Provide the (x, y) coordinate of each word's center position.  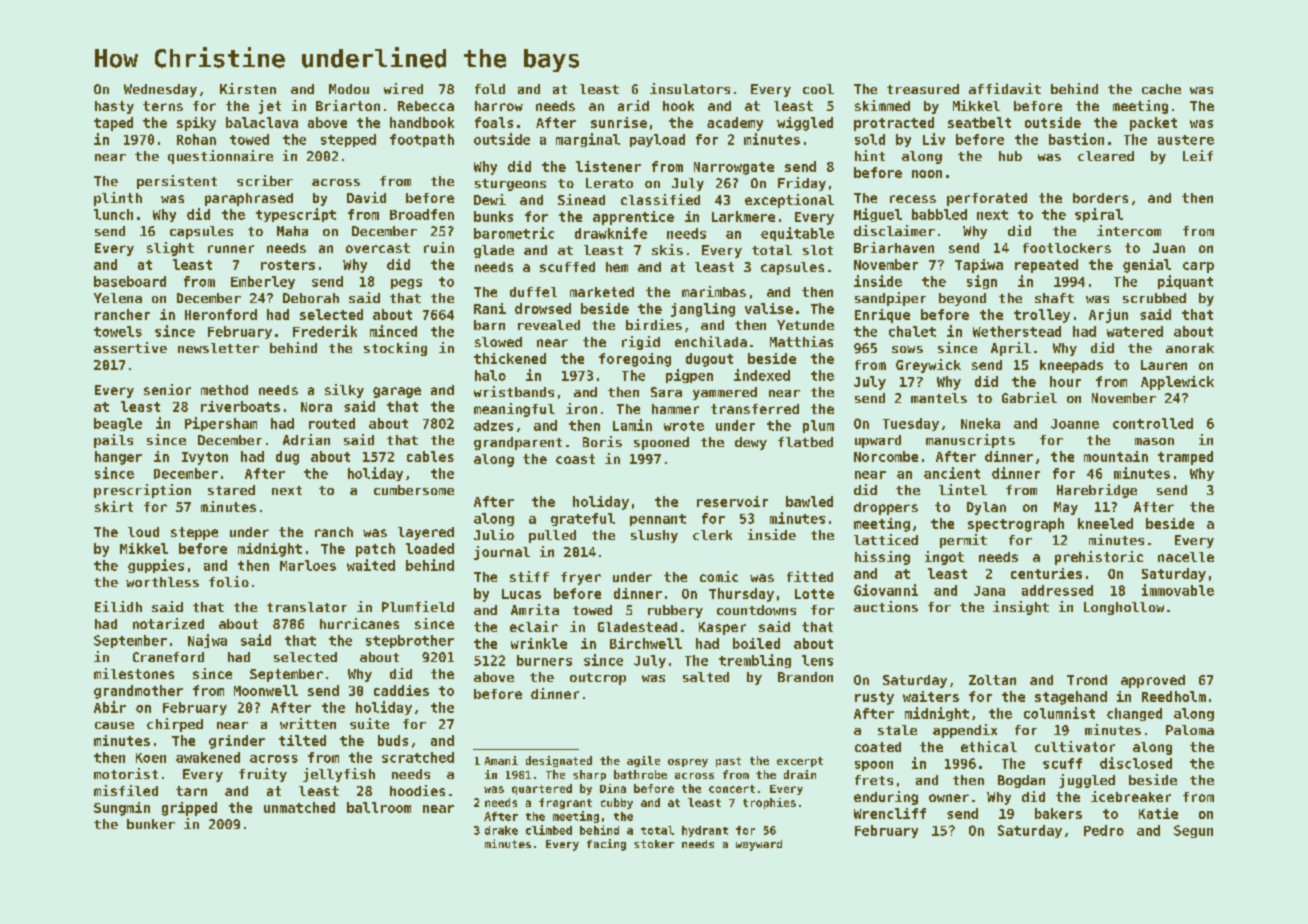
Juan (1169, 248)
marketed (602, 292)
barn (489, 325)
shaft (1054, 298)
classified (660, 199)
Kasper (722, 628)
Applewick (1177, 383)
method (224, 390)
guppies (156, 566)
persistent (177, 182)
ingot (944, 558)
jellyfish (339, 775)
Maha (292, 231)
